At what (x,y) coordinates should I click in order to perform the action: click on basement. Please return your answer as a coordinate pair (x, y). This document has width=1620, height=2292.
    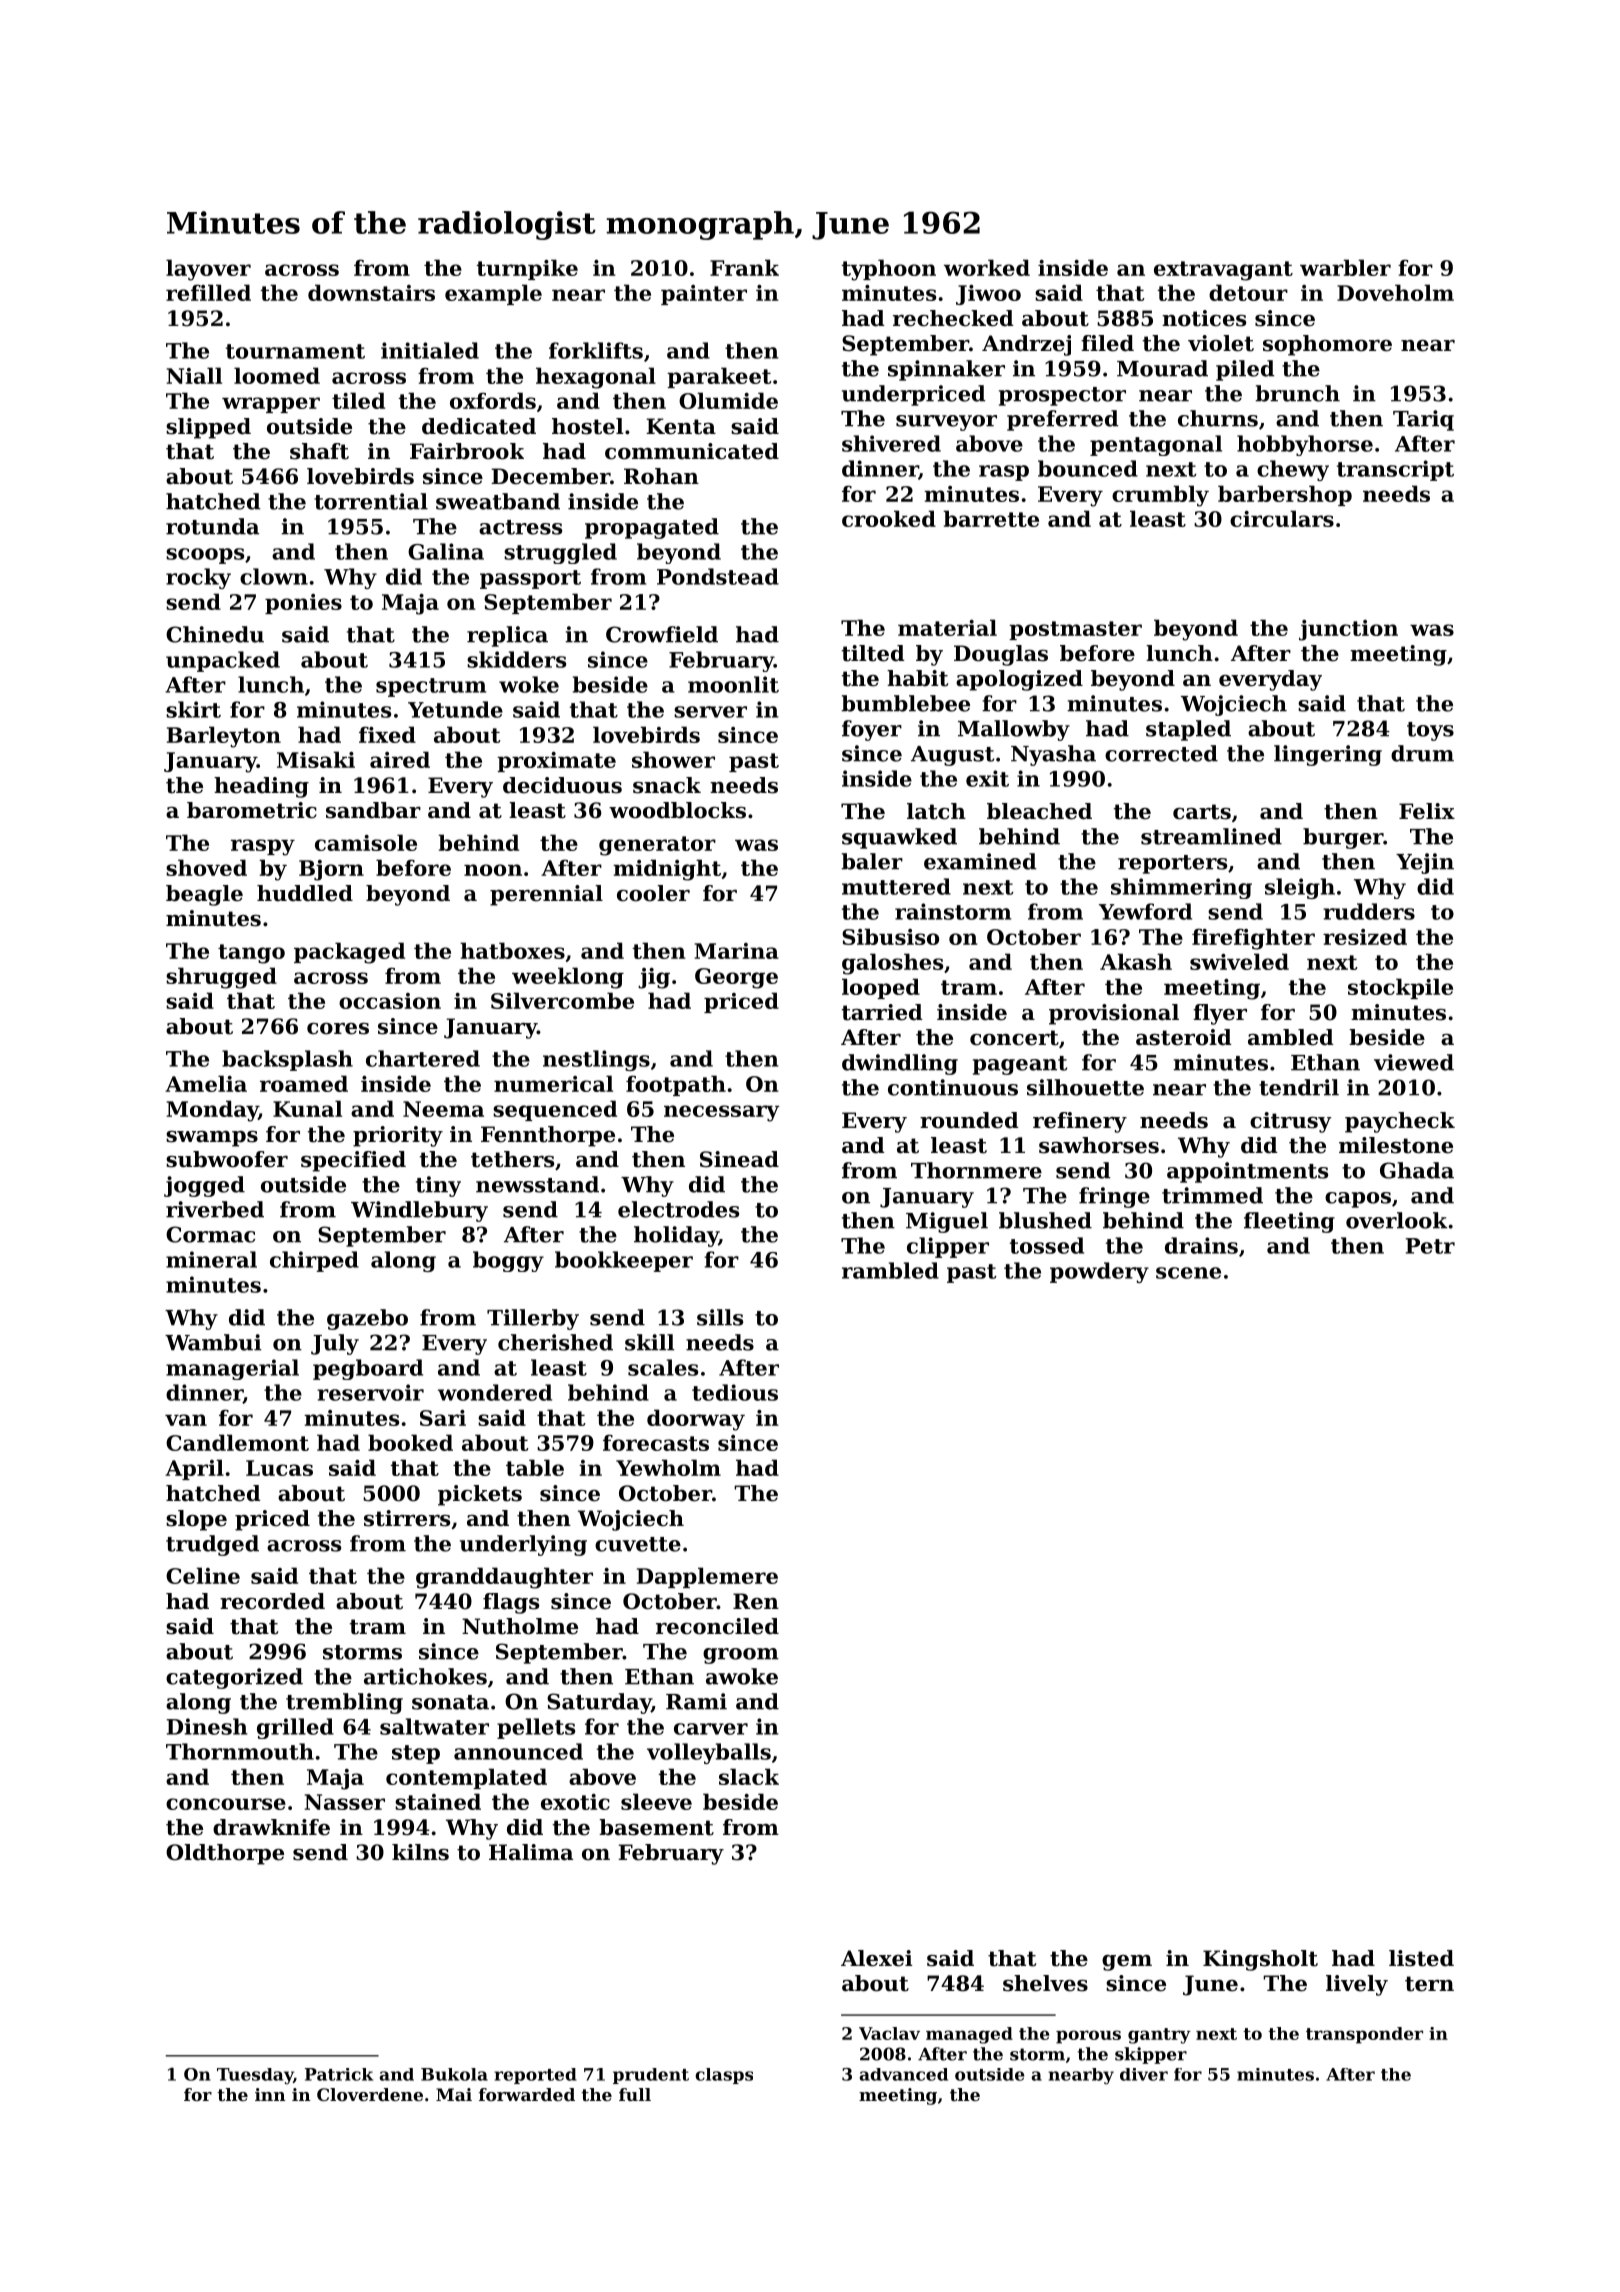
    Looking at the image, I should click on (656, 1827).
